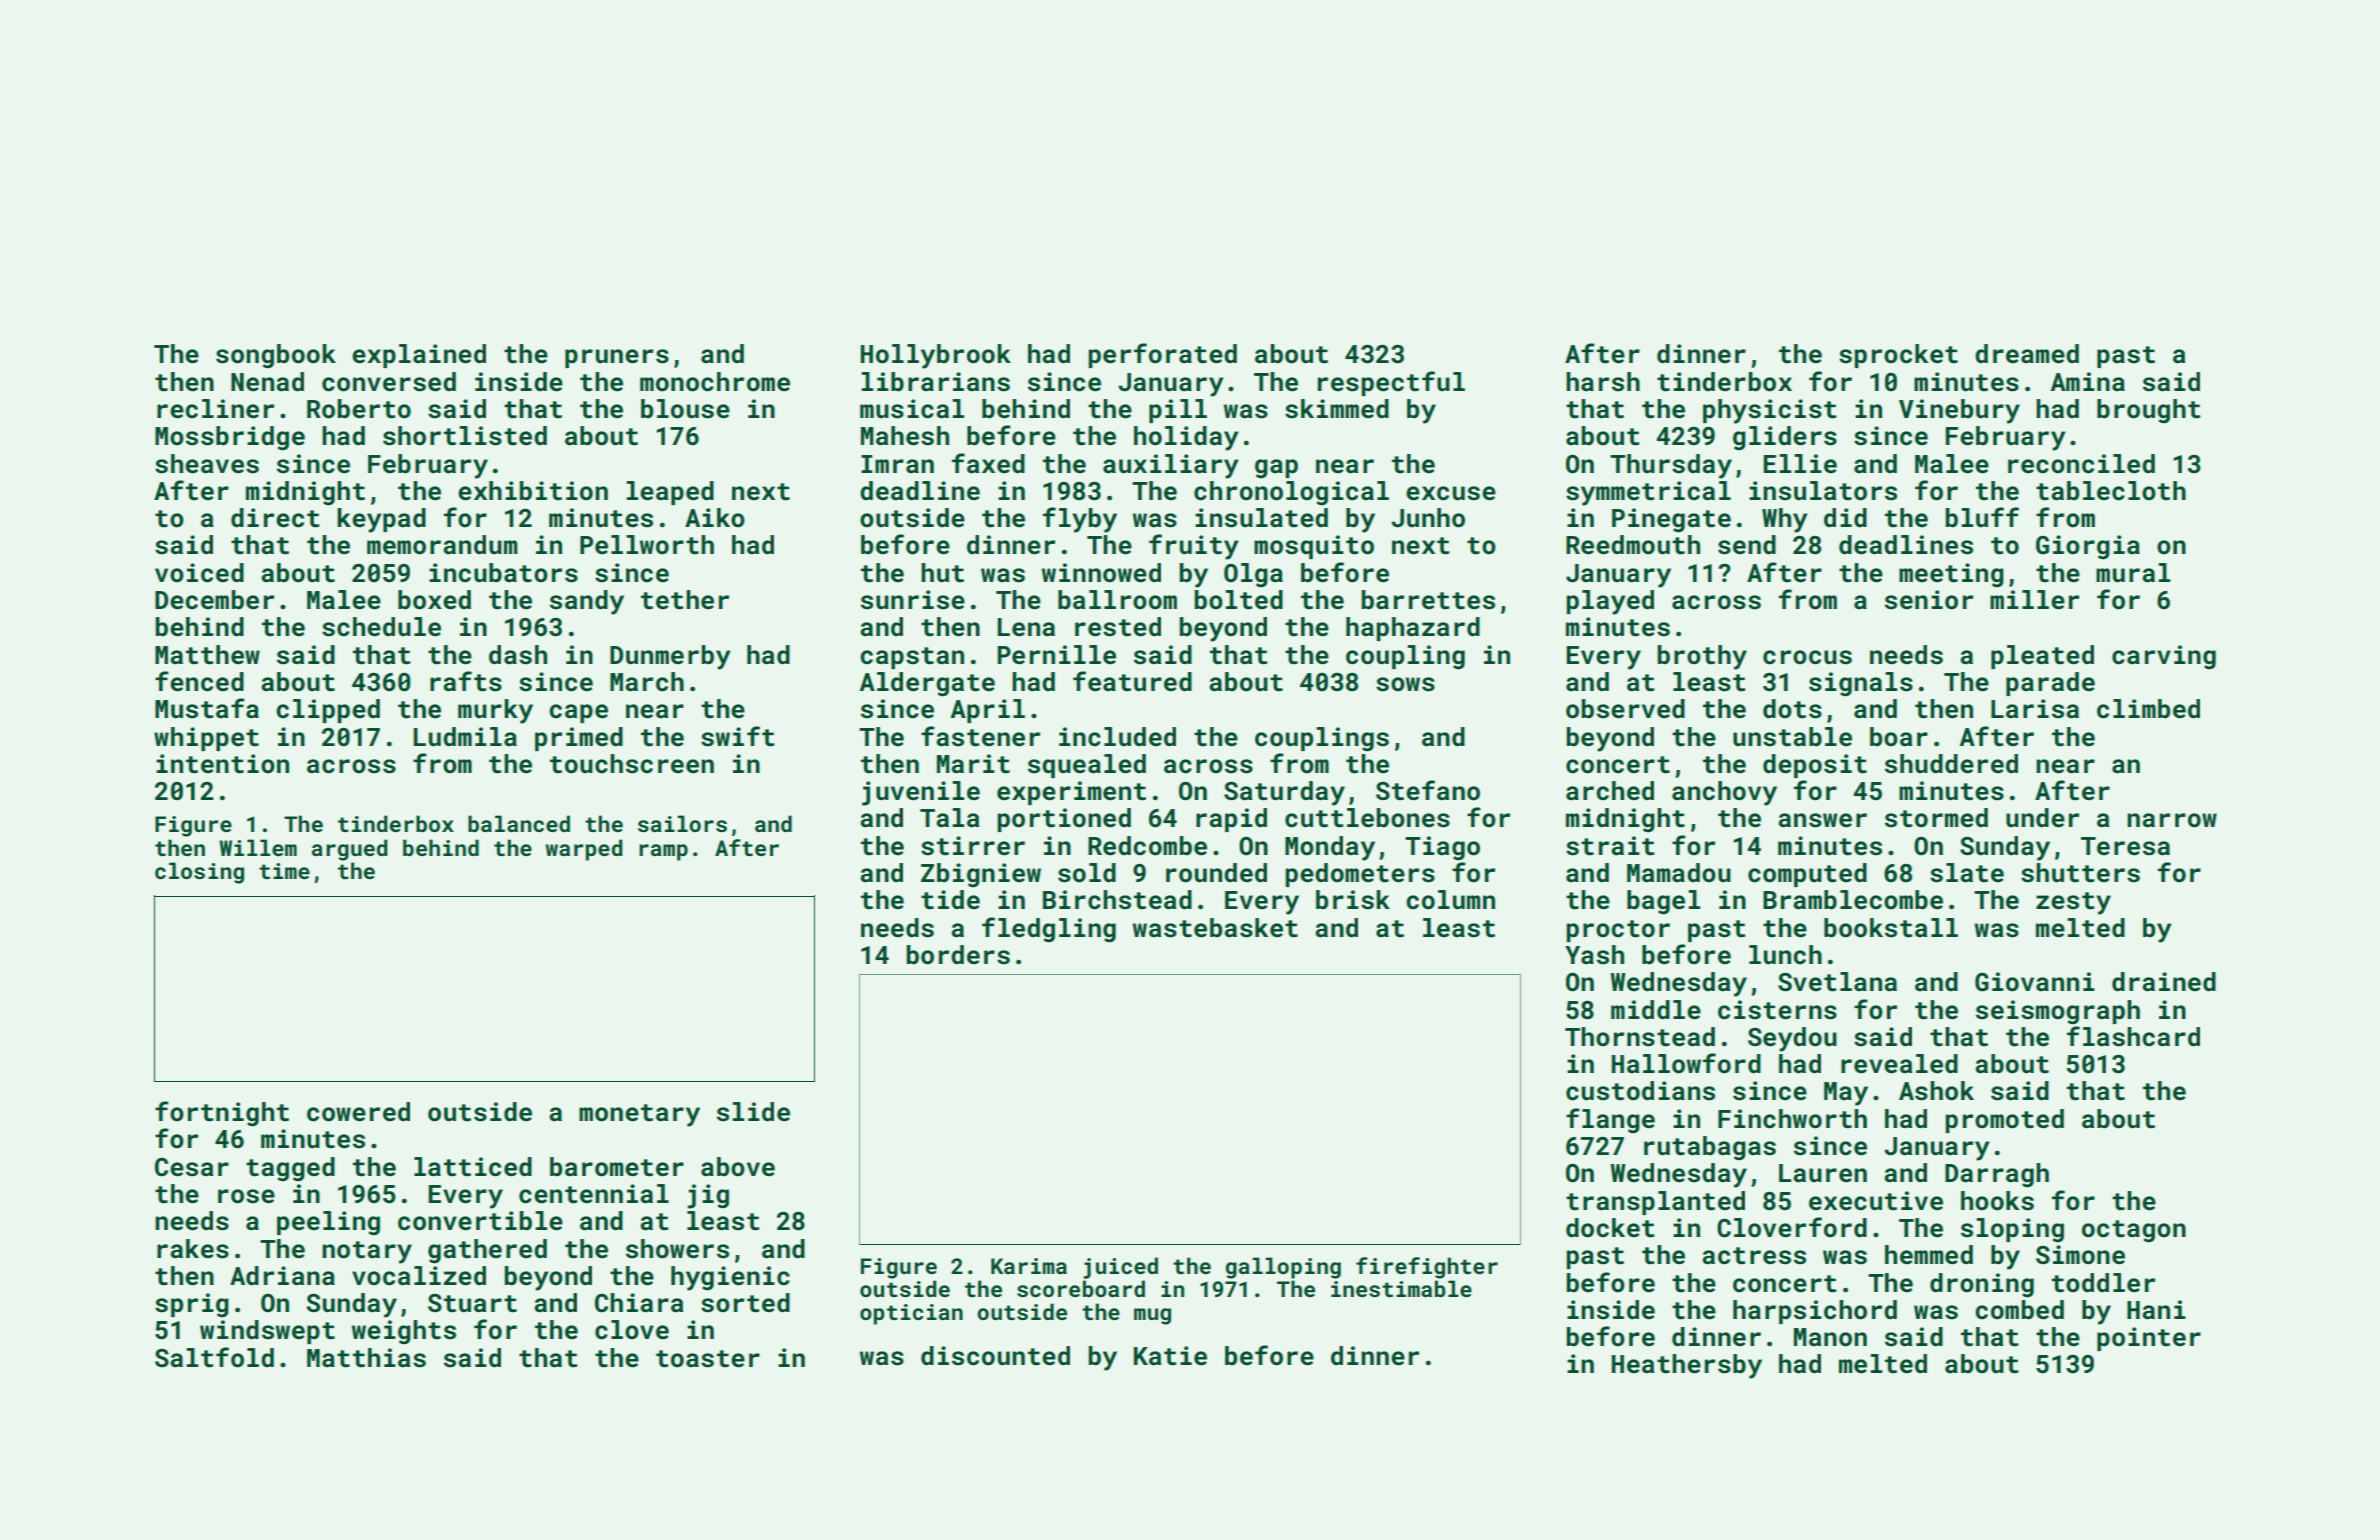 The height and width of the screenshot is (1540, 2380). I want to click on monetary, so click(639, 1115).
